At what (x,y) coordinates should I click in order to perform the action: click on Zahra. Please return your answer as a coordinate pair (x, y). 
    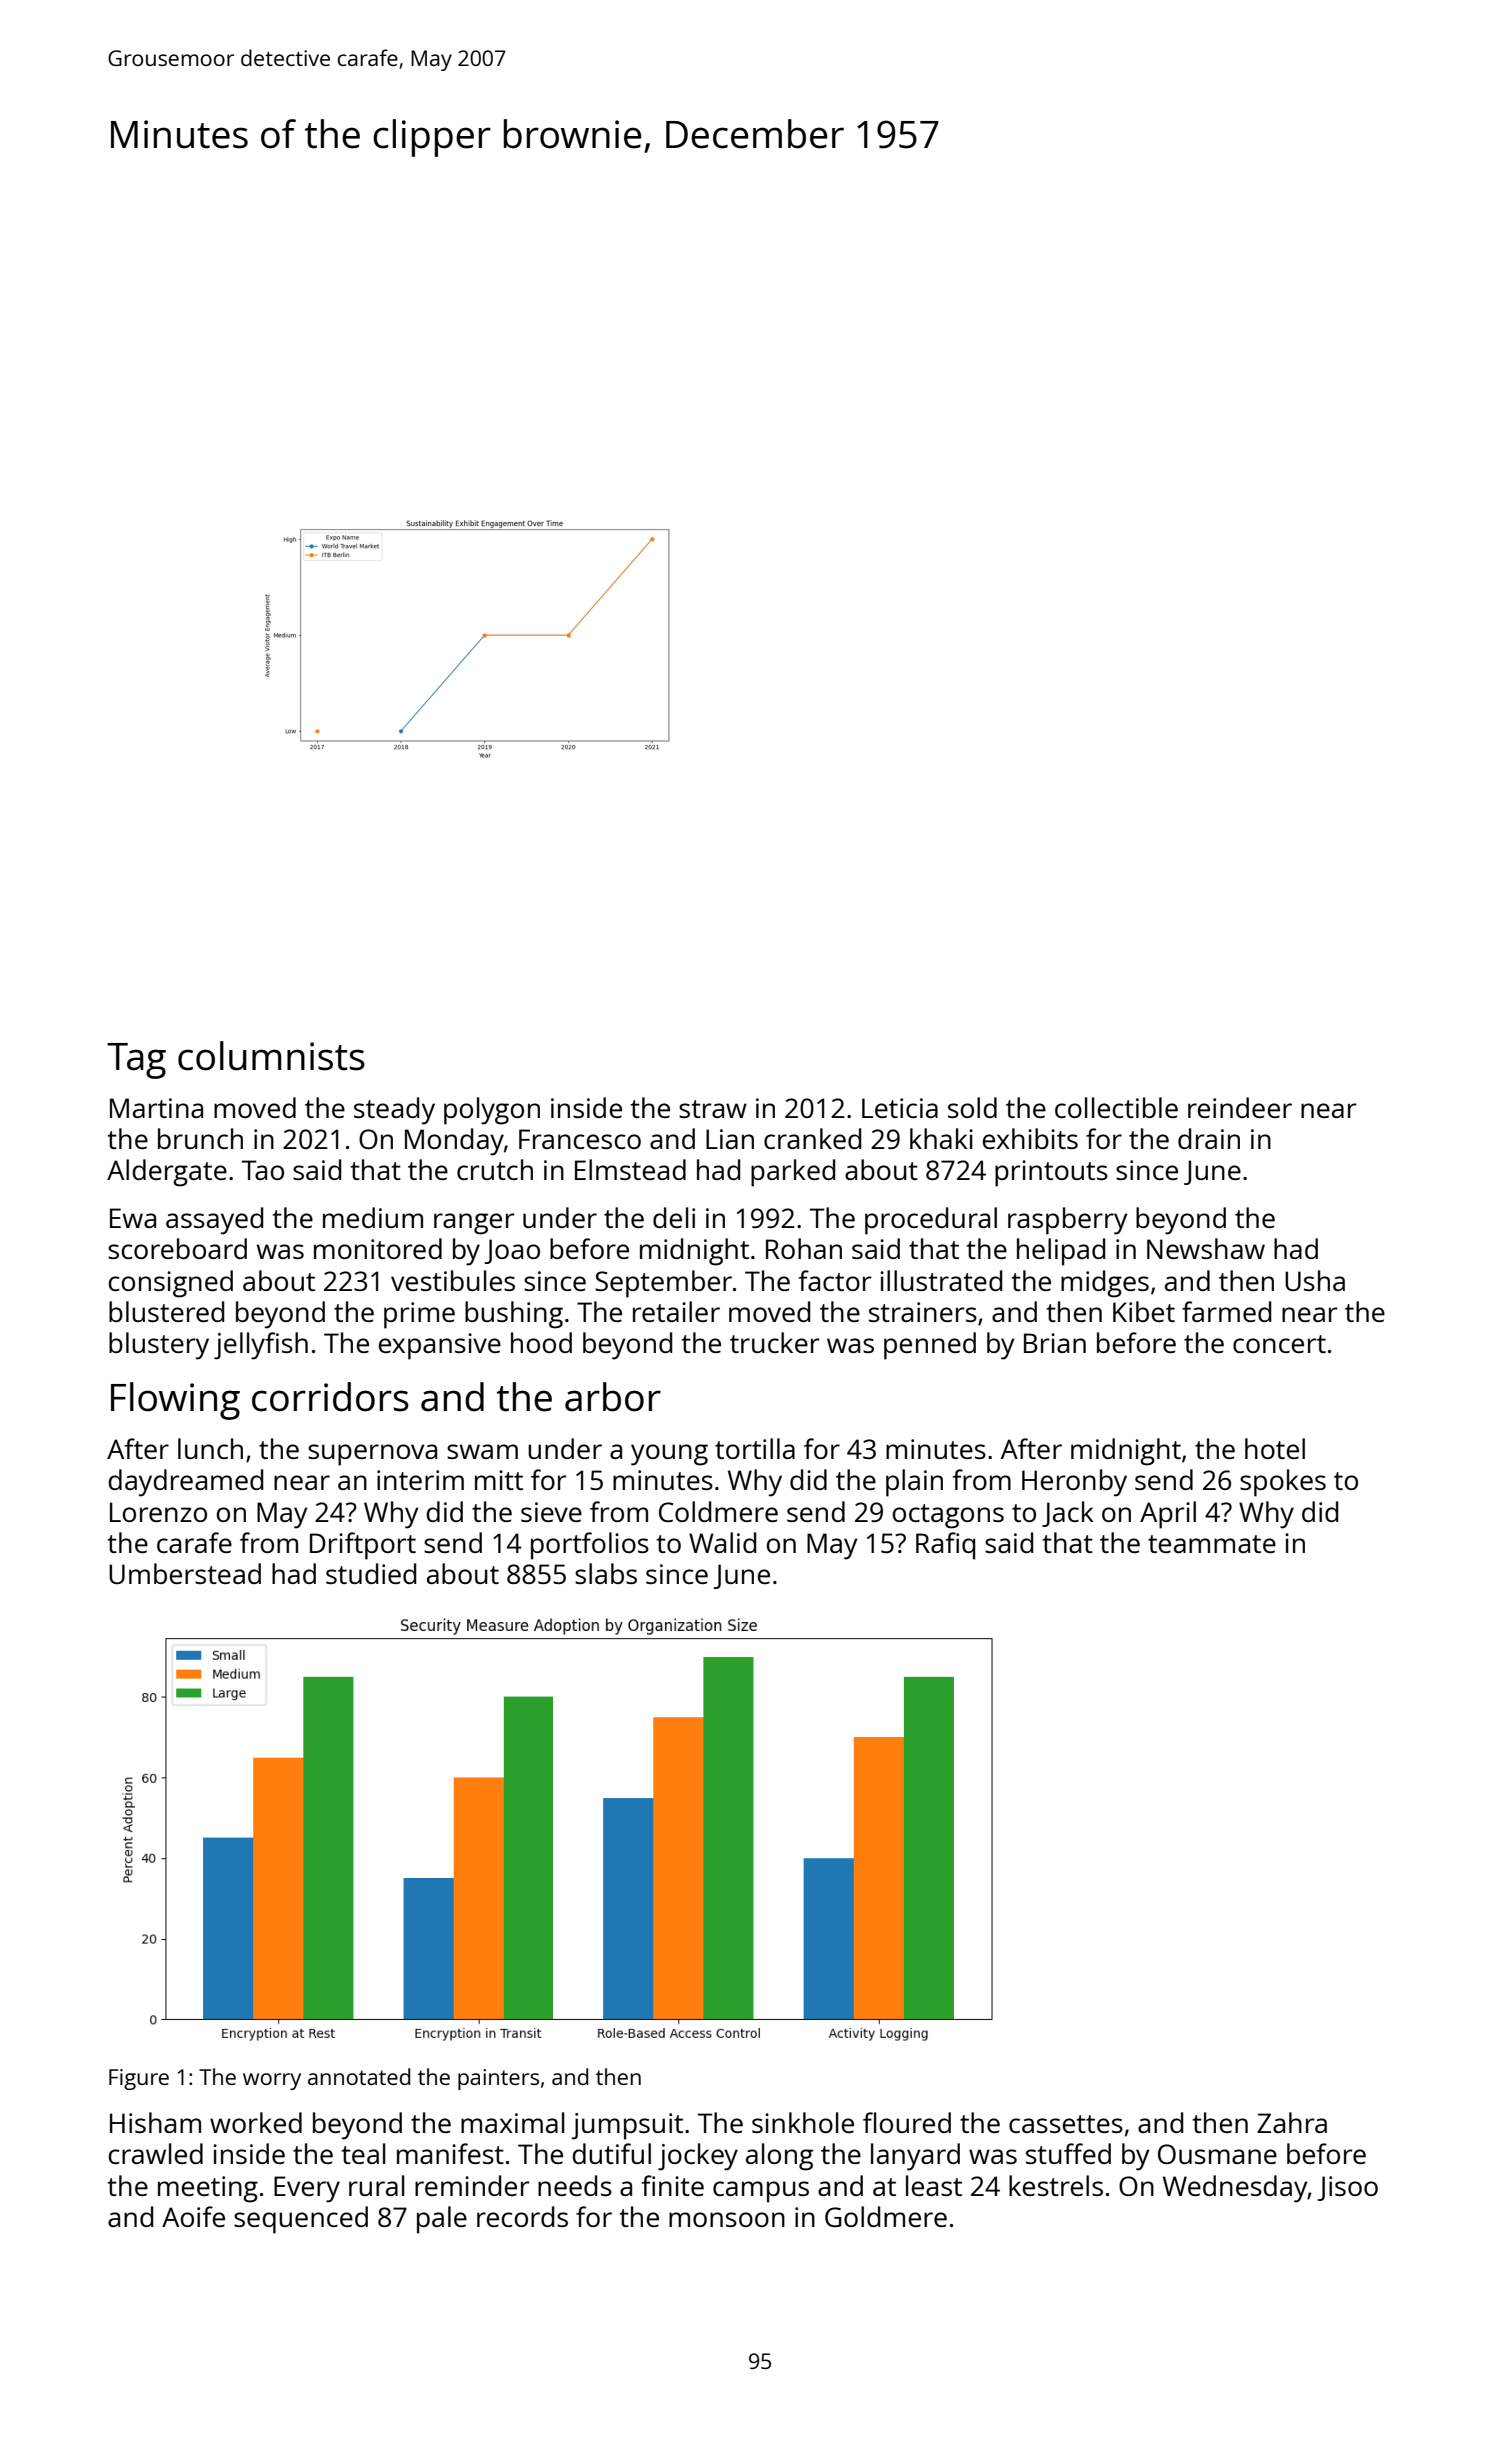
    Looking at the image, I should click on (1292, 2122).
